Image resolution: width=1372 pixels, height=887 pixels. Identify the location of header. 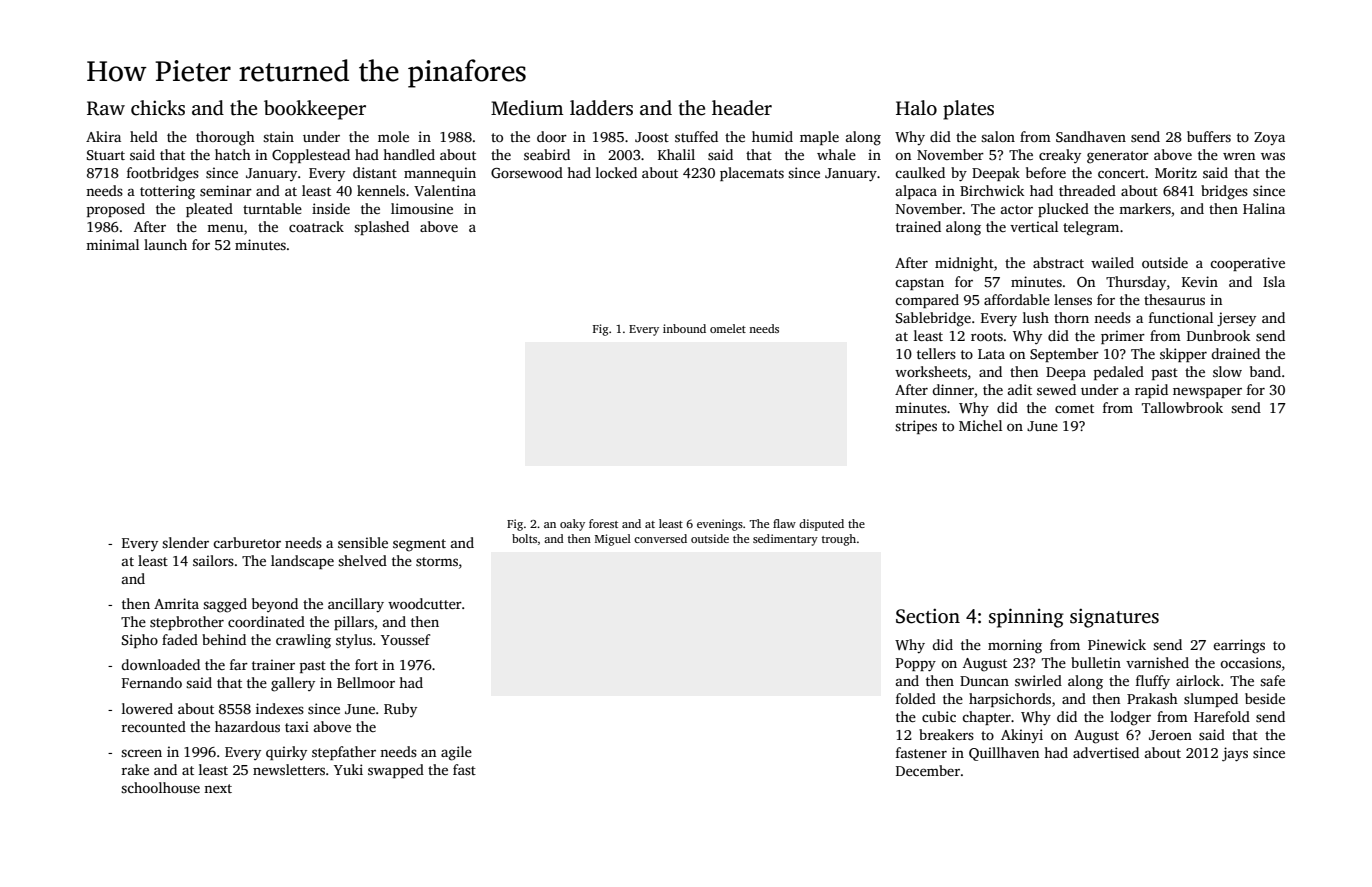
(742, 108).
